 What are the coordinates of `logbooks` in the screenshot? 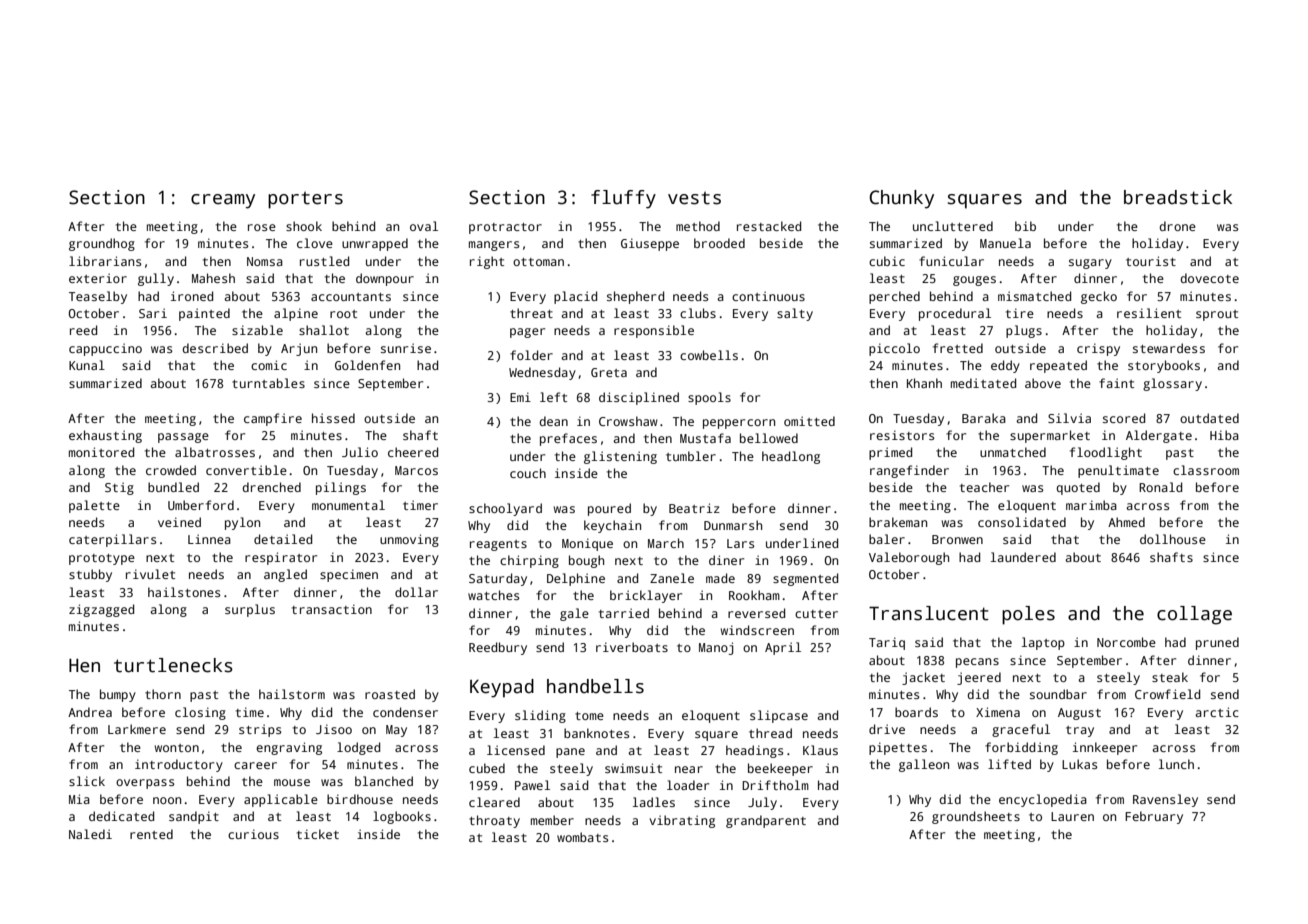 It's located at (402, 817).
